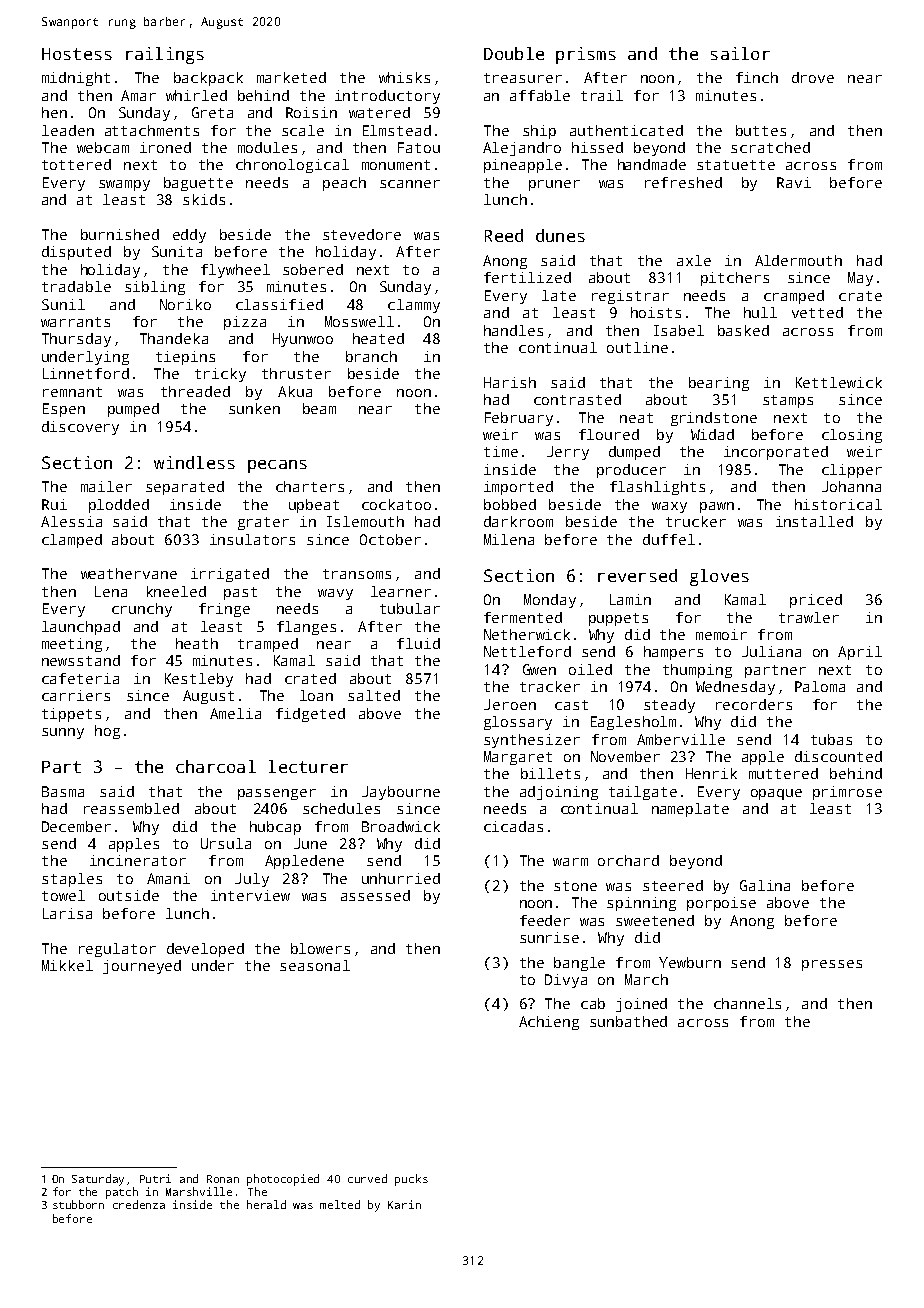 The image size is (924, 1308). Describe the element at coordinates (77, 54) in the page. I see `Hostess` at that location.
